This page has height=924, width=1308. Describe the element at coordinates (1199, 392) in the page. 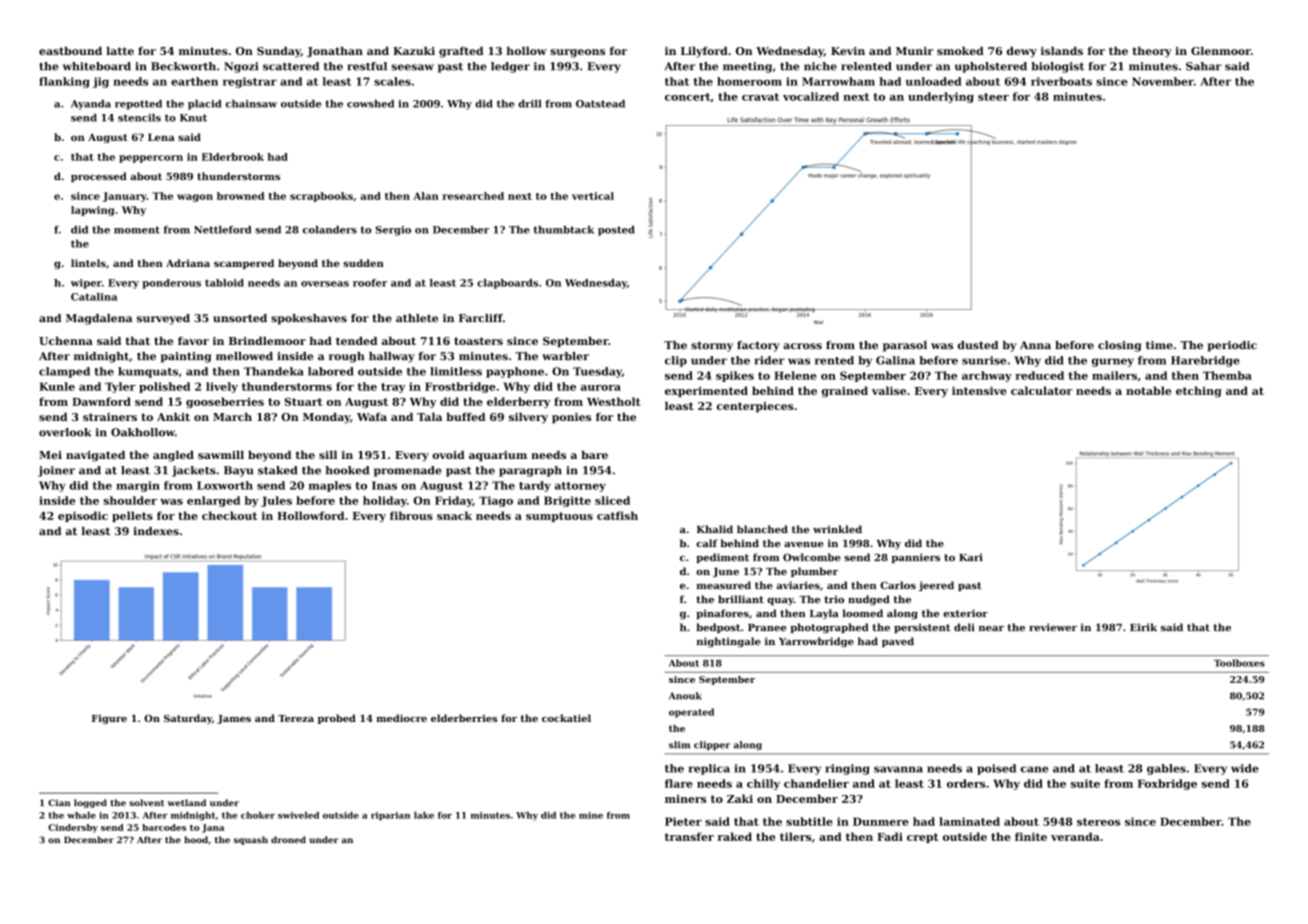

I see `etching` at that location.
